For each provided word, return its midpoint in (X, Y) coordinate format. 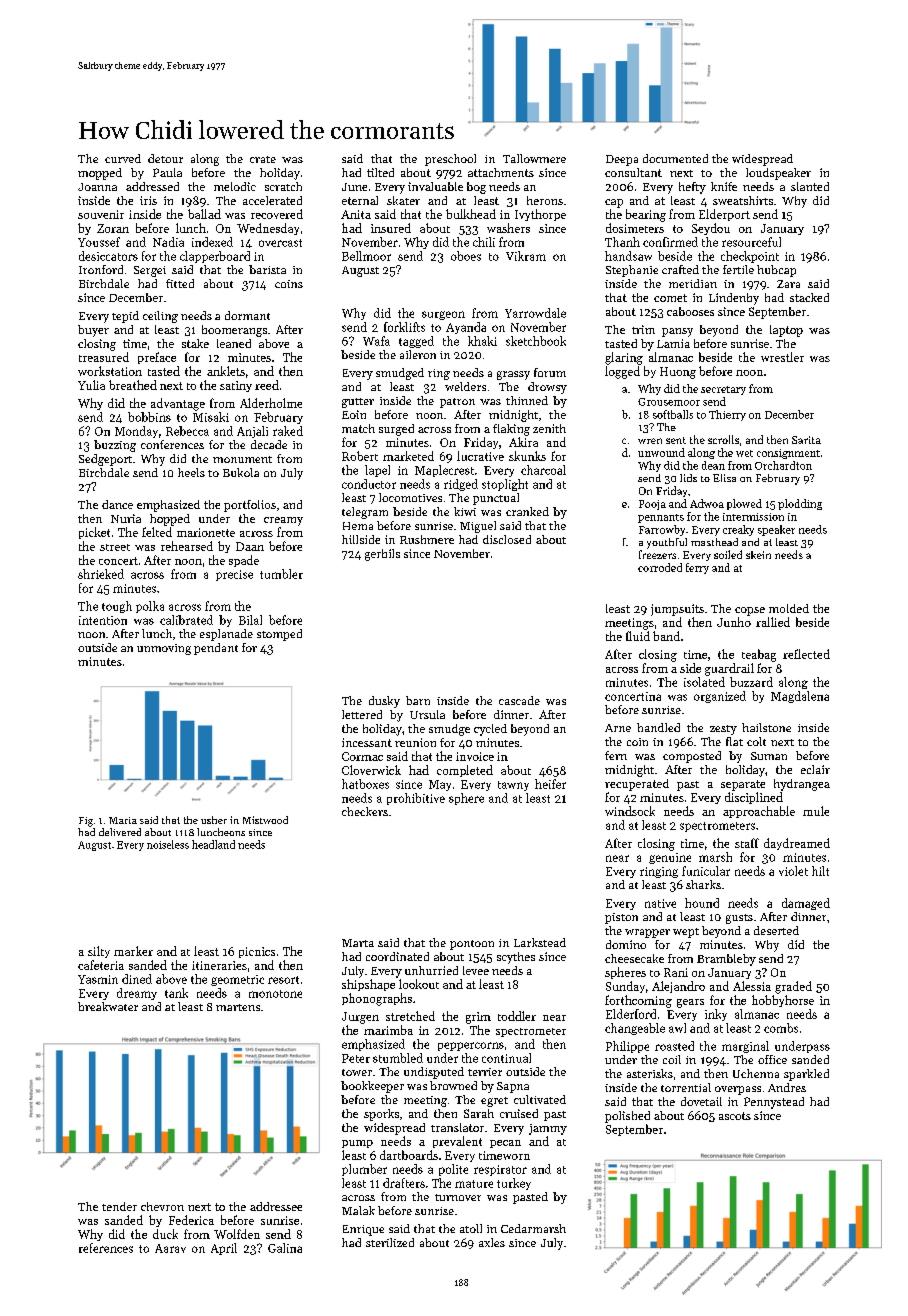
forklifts (404, 327)
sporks (381, 1115)
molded (789, 608)
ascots (735, 1116)
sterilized (390, 1242)
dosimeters (635, 228)
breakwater (108, 1006)
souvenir (101, 214)
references (106, 1248)
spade (244, 561)
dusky (384, 702)
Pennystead (774, 1103)
